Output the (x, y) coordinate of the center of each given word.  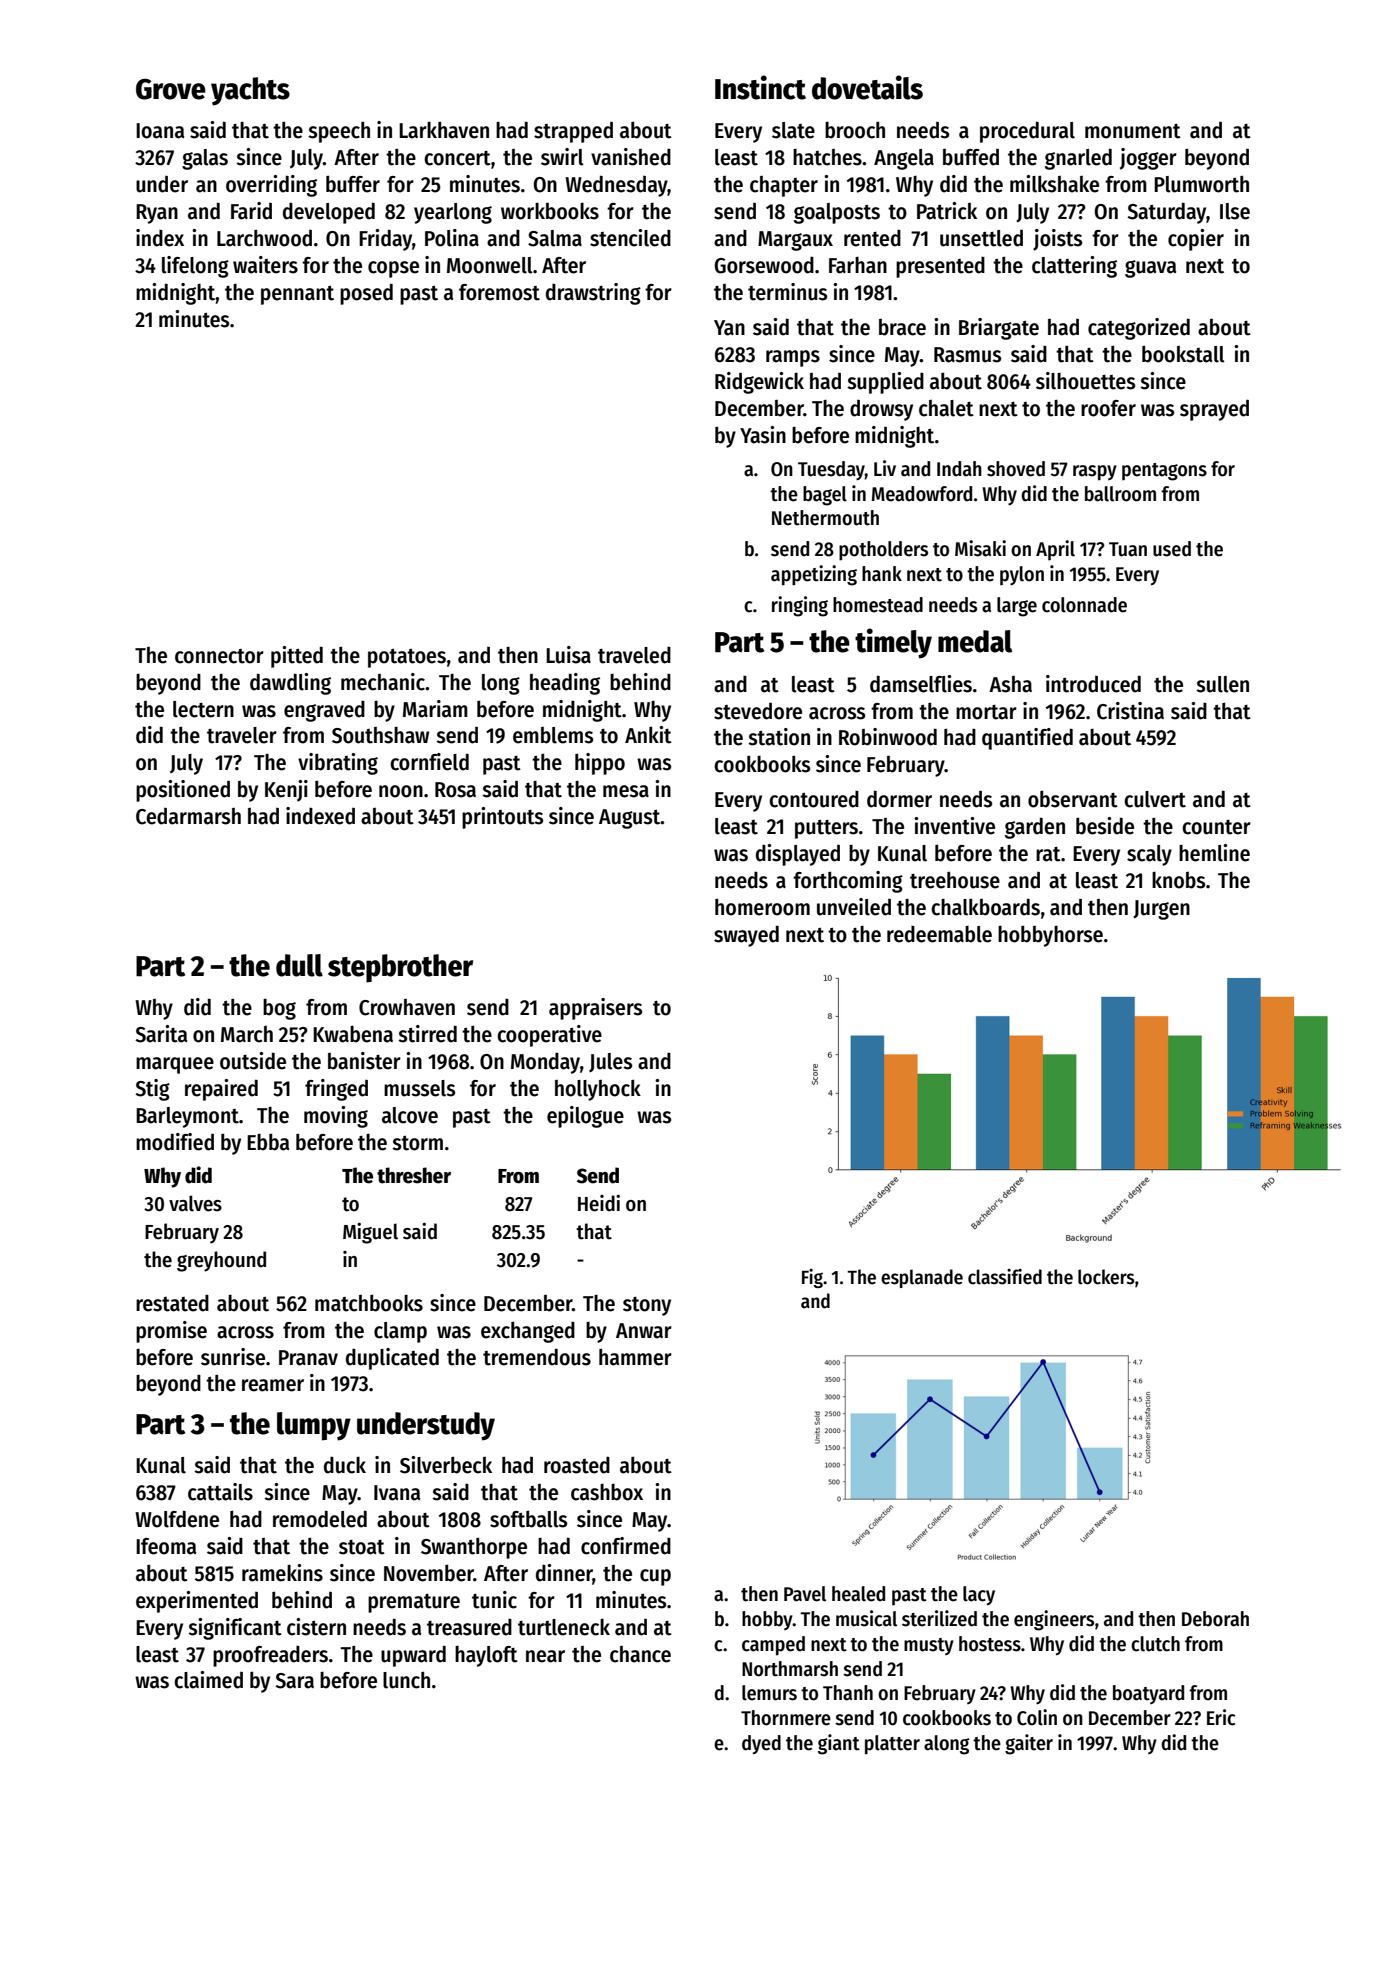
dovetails (867, 87)
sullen (1222, 684)
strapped (573, 132)
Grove (171, 89)
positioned (183, 791)
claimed (208, 1680)
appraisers (595, 1009)
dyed (761, 1744)
